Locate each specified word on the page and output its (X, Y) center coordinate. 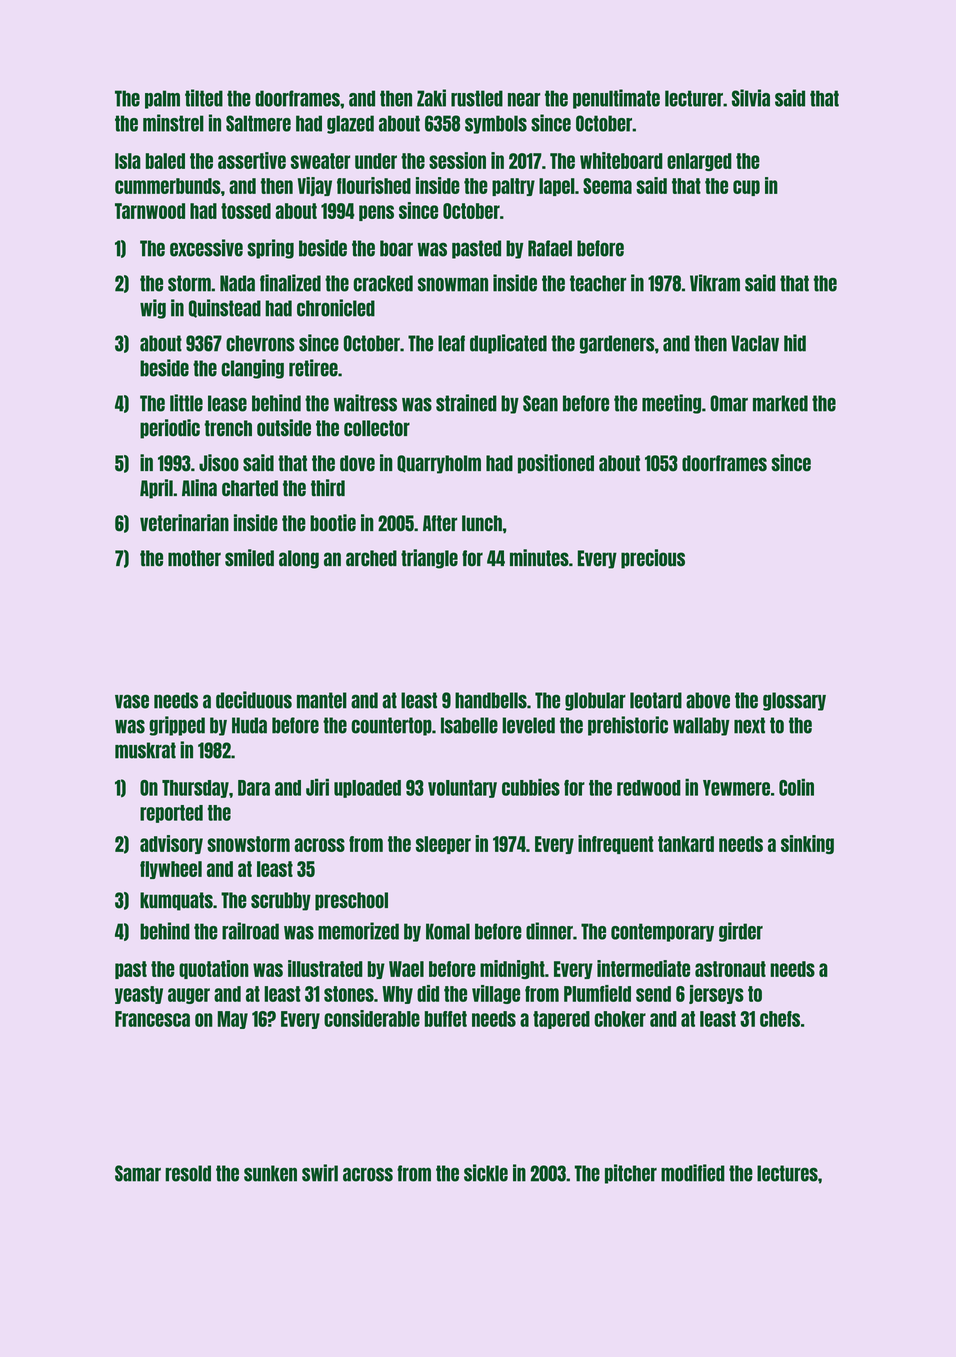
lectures (787, 1173)
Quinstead (225, 308)
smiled (249, 558)
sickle (486, 1173)
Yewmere (736, 788)
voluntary (462, 789)
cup (746, 188)
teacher (598, 283)
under (376, 161)
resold (188, 1173)
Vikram (715, 283)
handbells (491, 700)
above (708, 700)
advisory (171, 844)
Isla (128, 161)
